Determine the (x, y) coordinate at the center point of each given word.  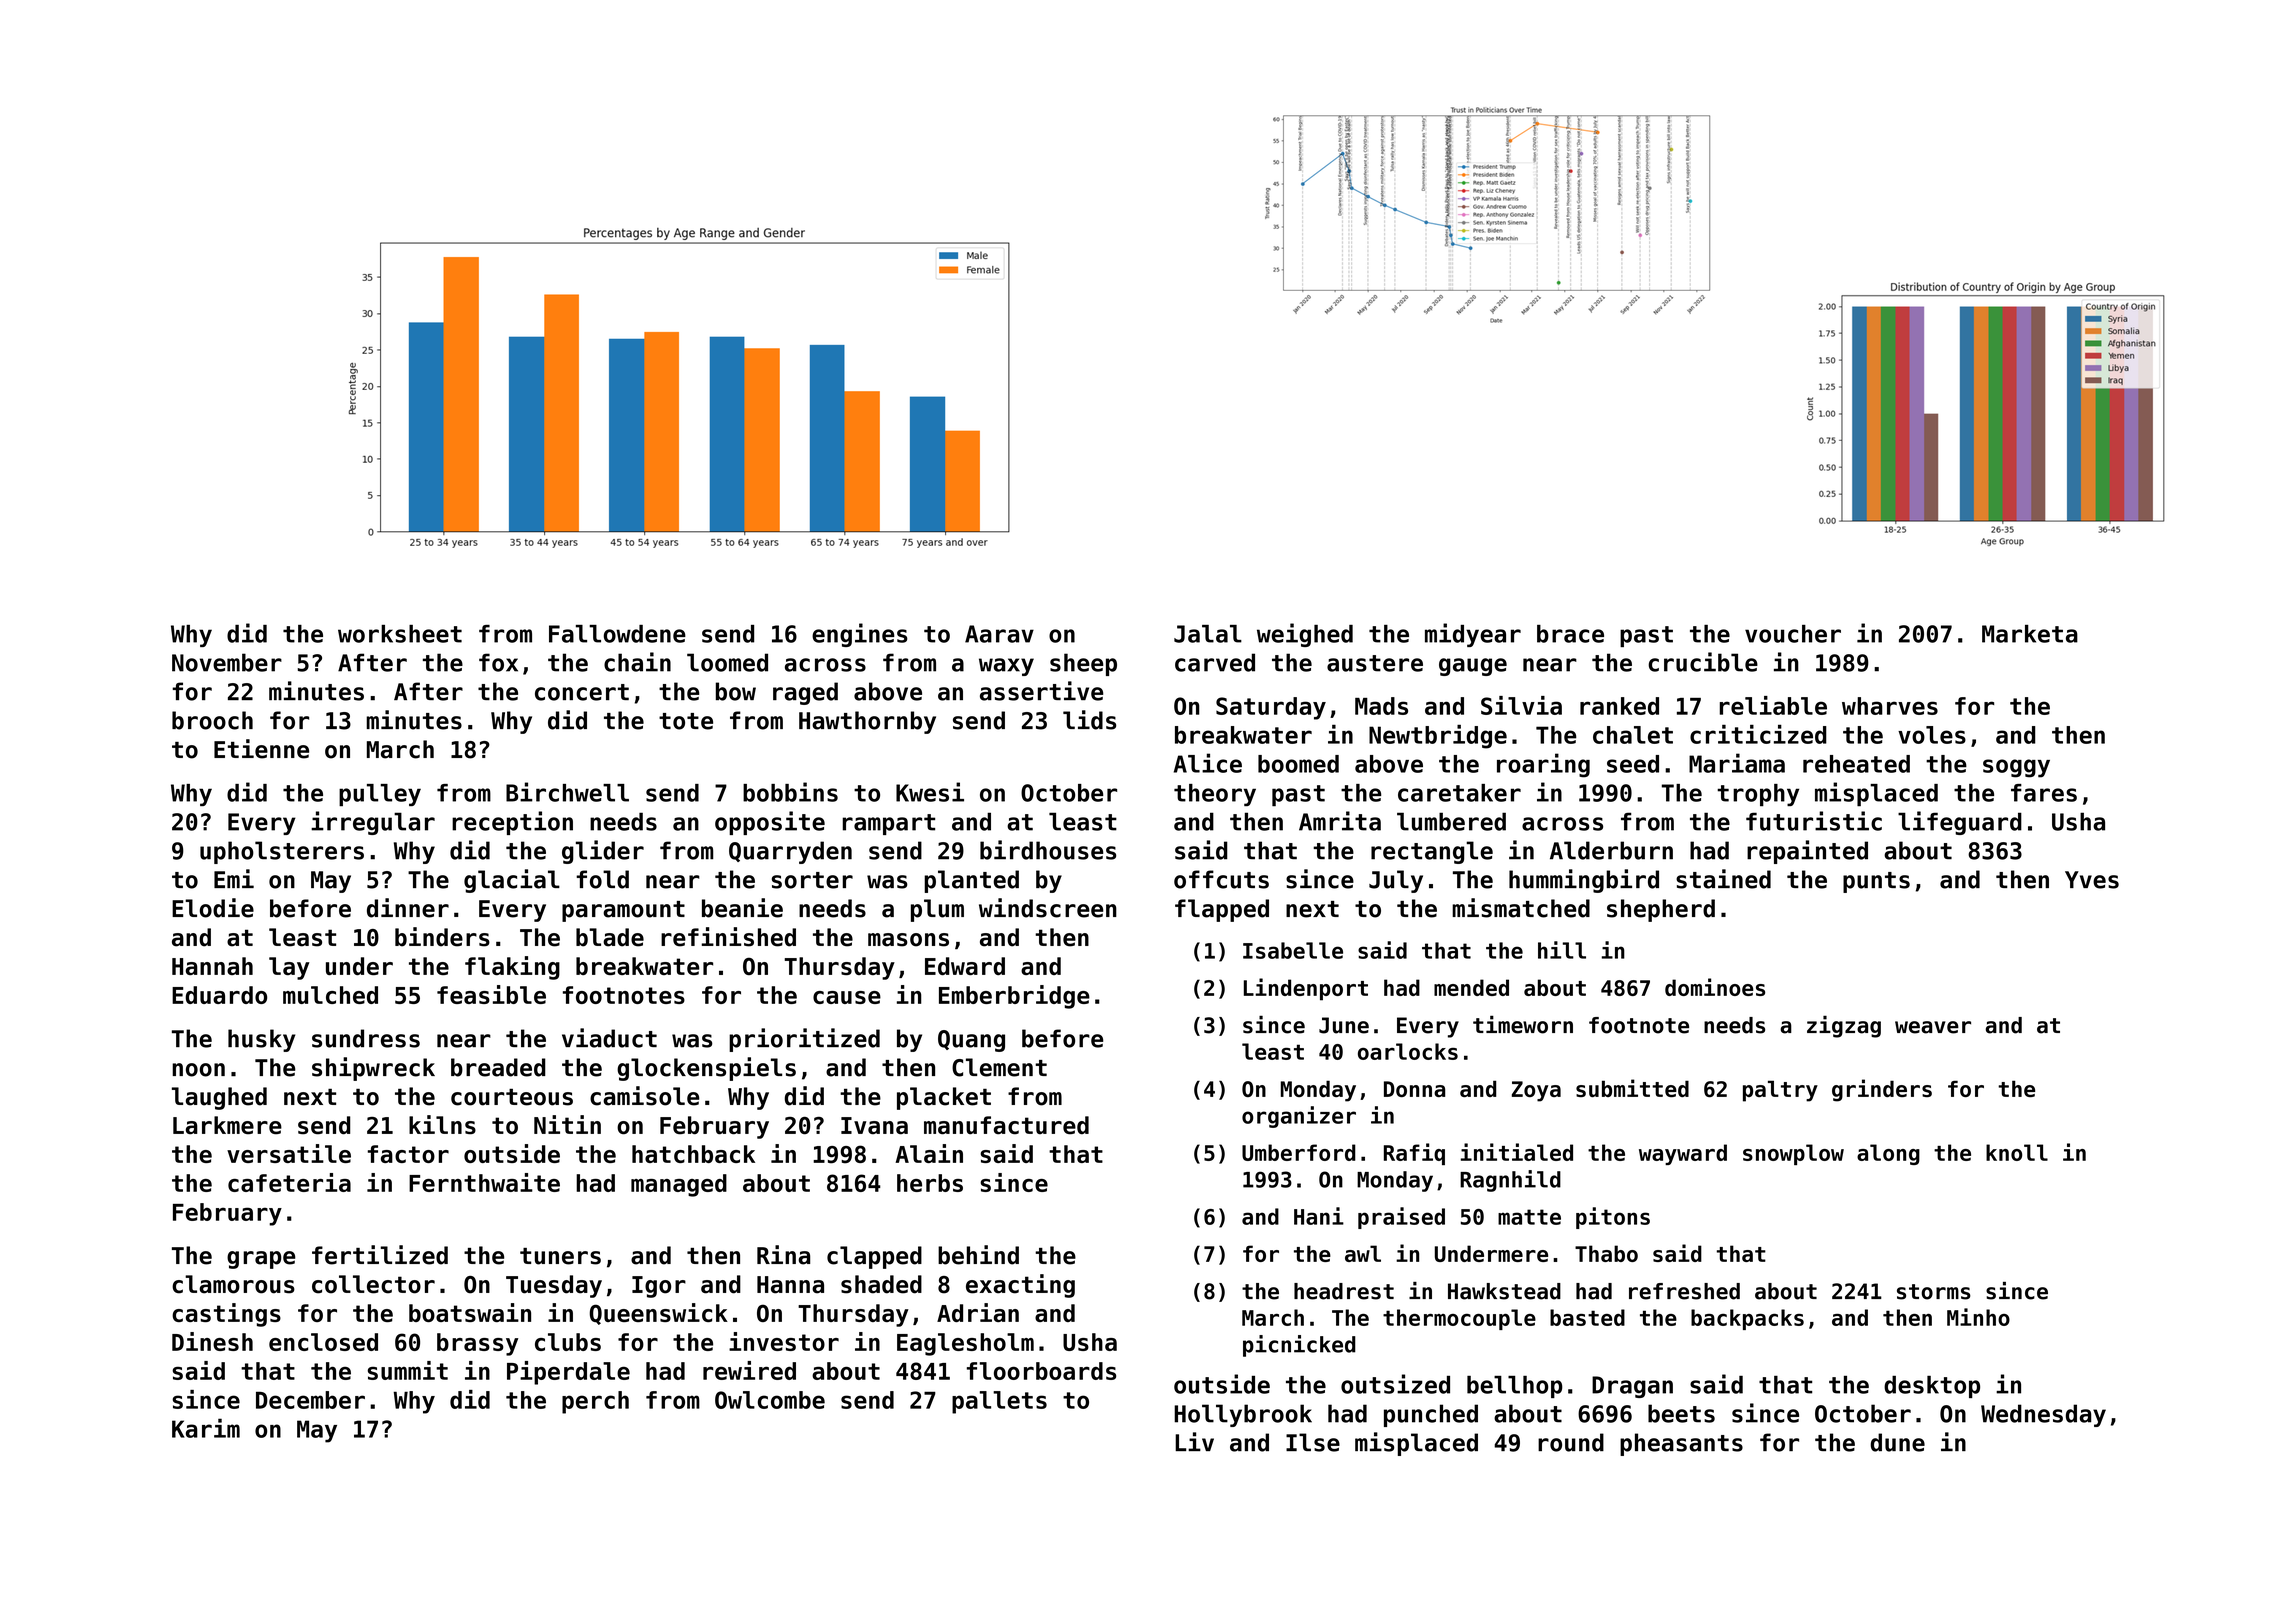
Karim (206, 1428)
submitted (1632, 1088)
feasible (491, 994)
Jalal (1208, 634)
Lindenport (1306, 989)
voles (1932, 735)
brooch (212, 720)
